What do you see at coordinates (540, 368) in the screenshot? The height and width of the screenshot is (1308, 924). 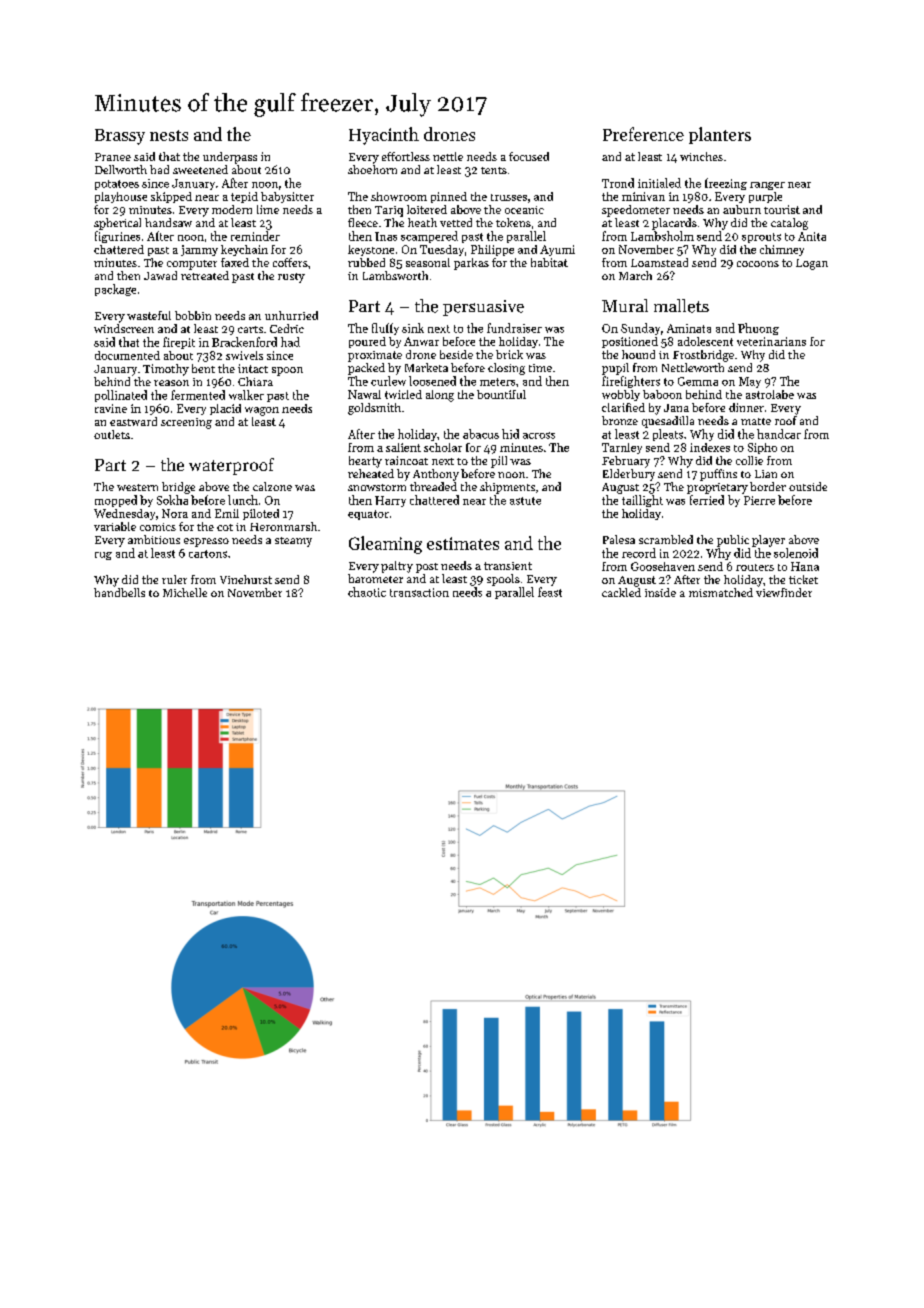 I see `time` at bounding box center [540, 368].
